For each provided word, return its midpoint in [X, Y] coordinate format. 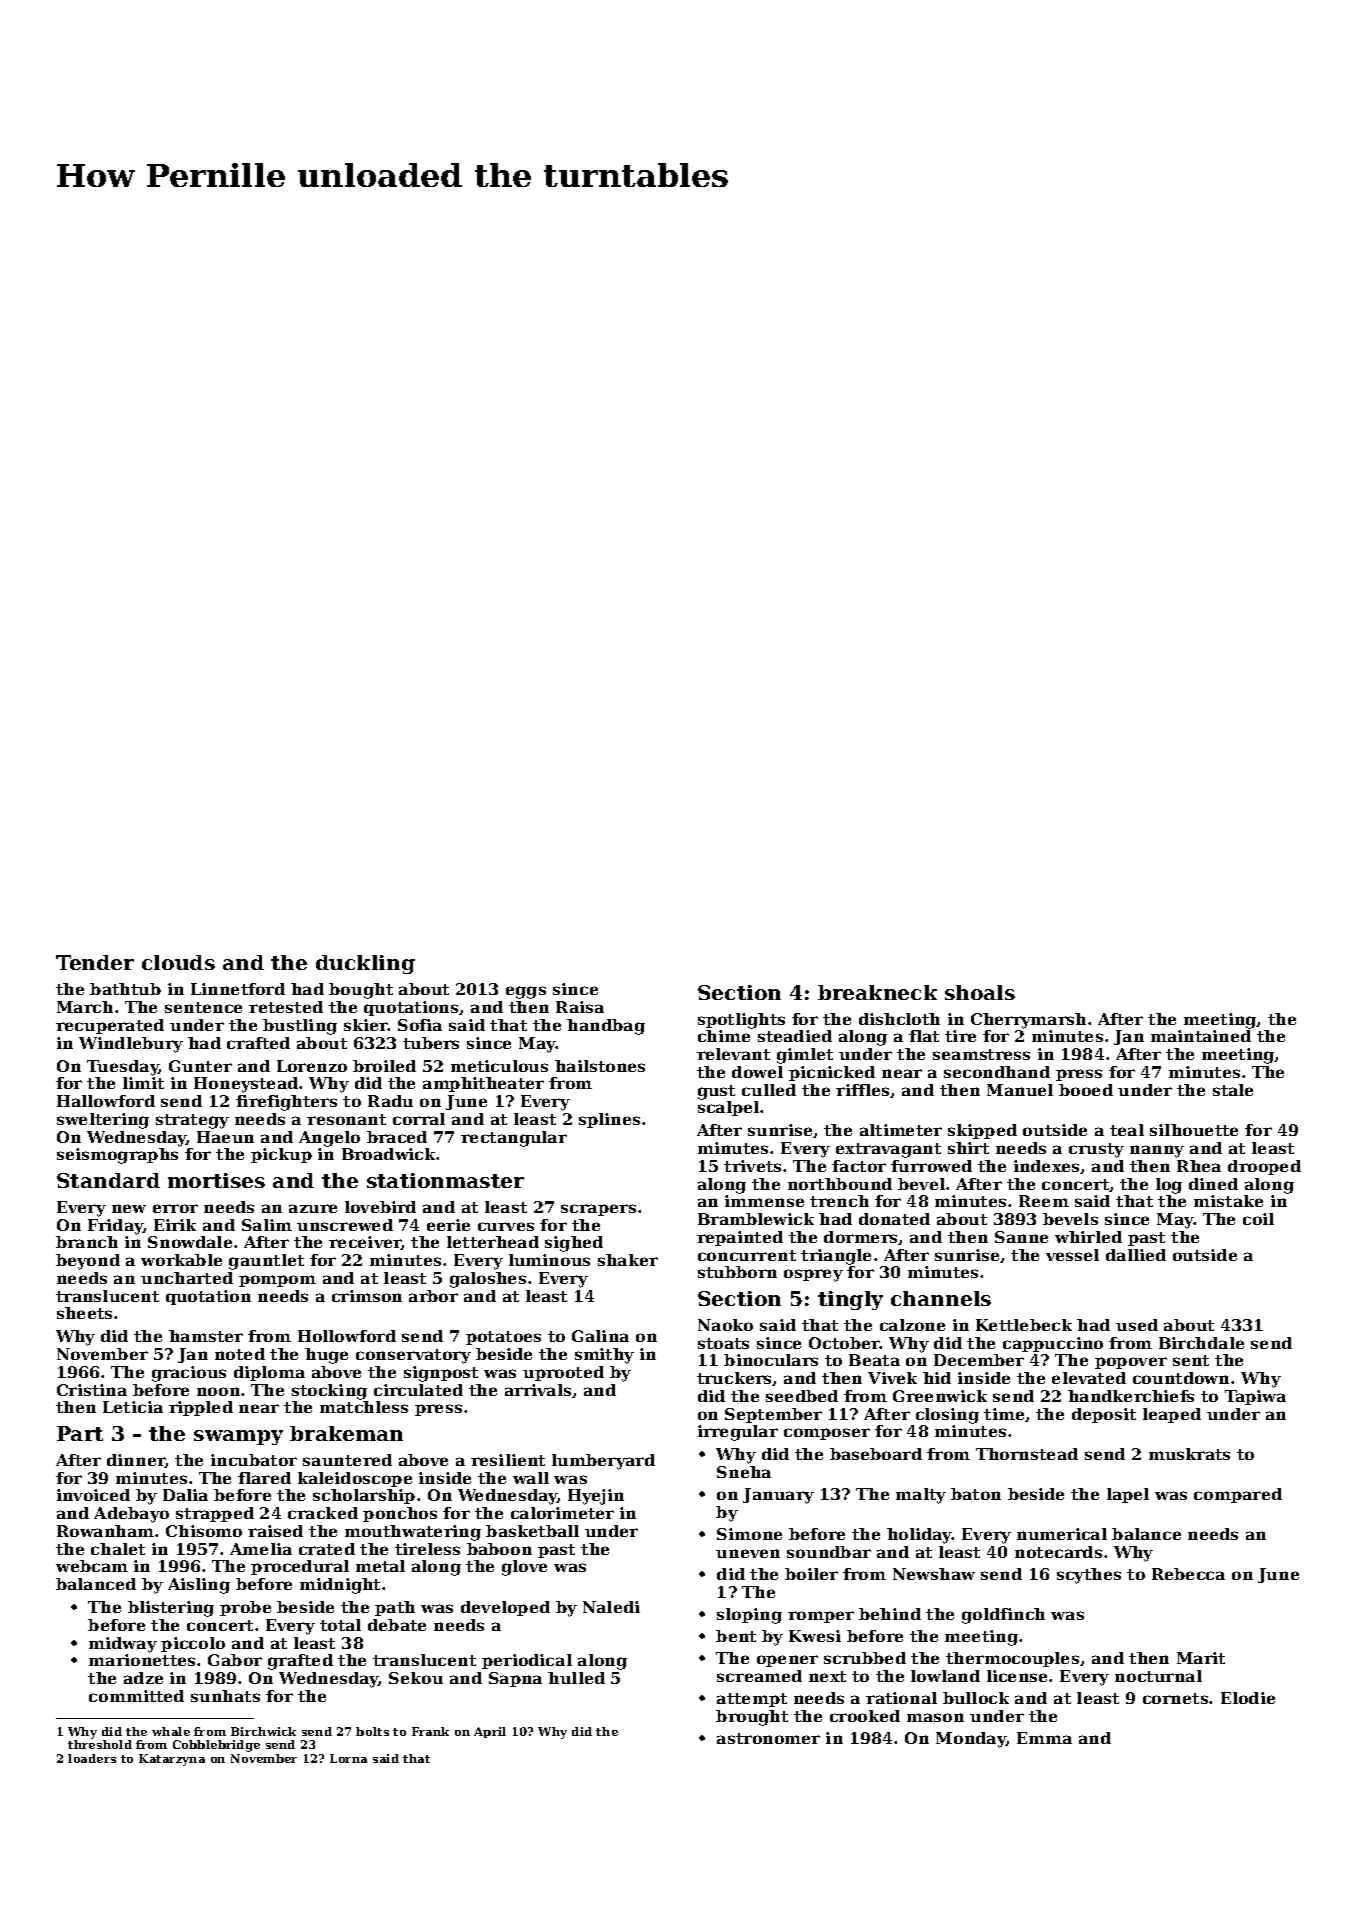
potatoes [503, 1338]
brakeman [346, 1433]
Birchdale [1201, 1343]
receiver [365, 1243]
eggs [526, 992]
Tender [95, 962]
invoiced [93, 1495]
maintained [1201, 1036]
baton [976, 1494]
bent [736, 1636]
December [979, 1360]
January [778, 1496]
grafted [300, 1662]
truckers [735, 1379]
